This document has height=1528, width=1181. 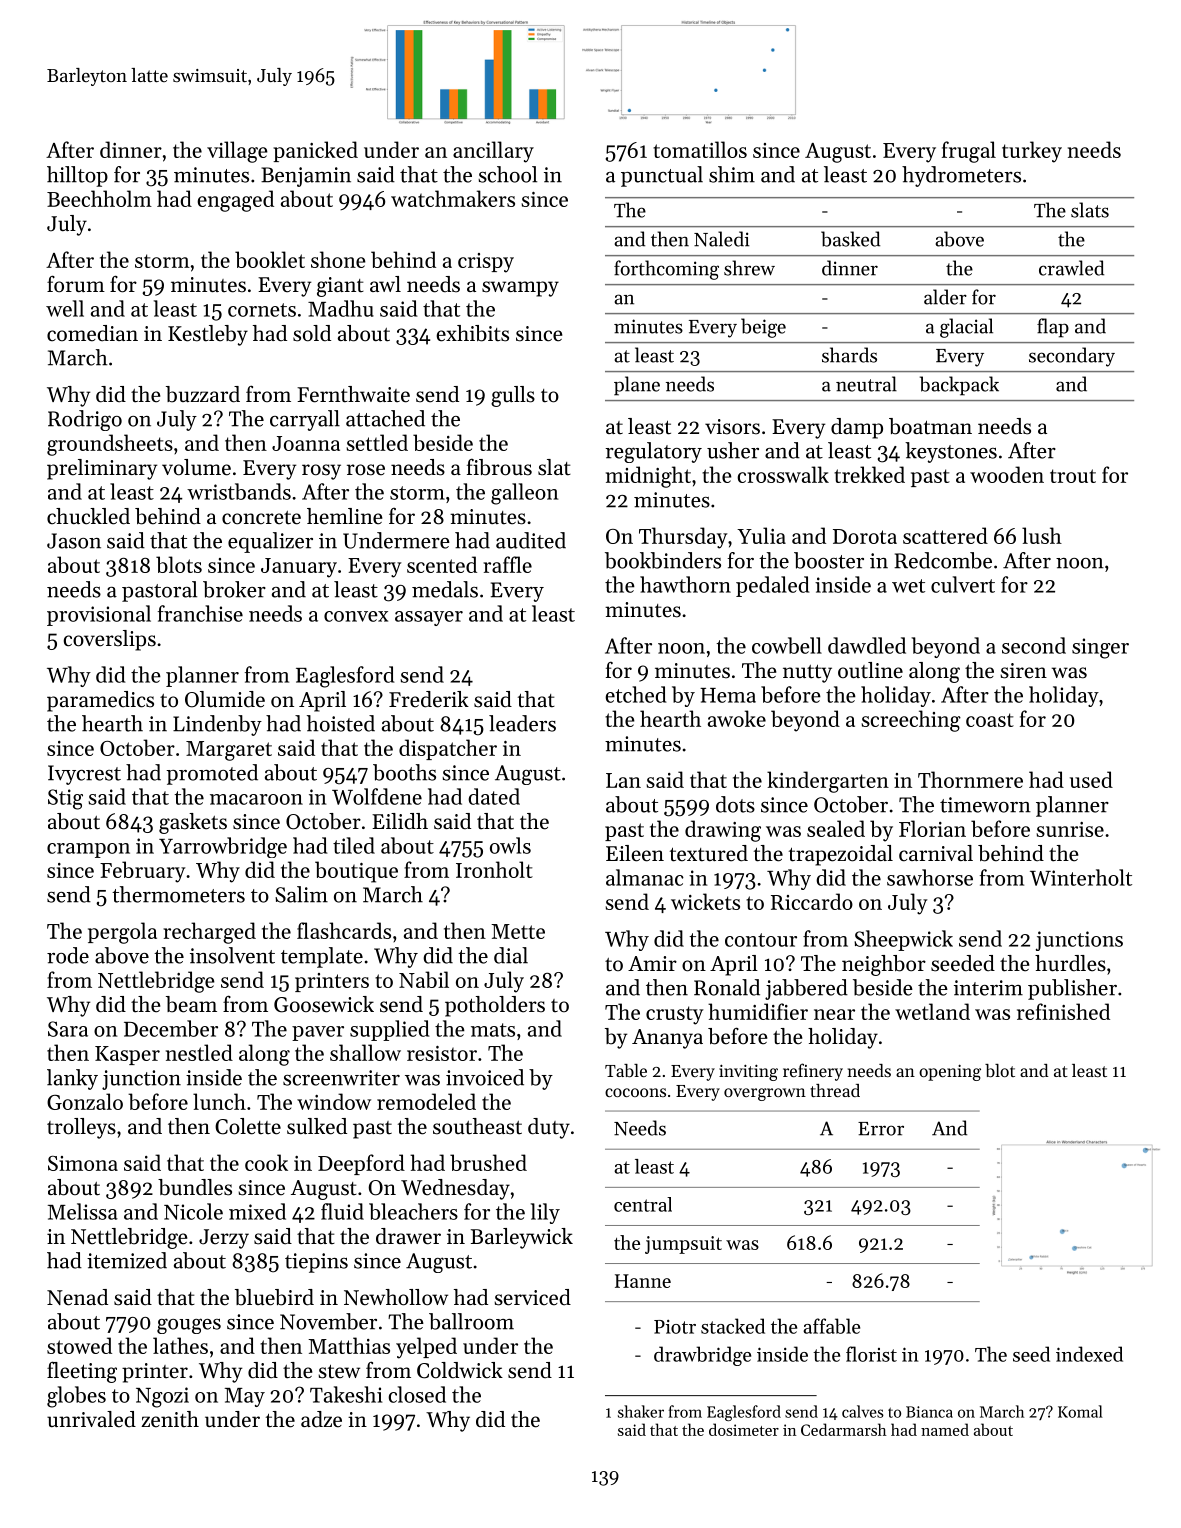 I want to click on boutique, so click(x=356, y=872).
